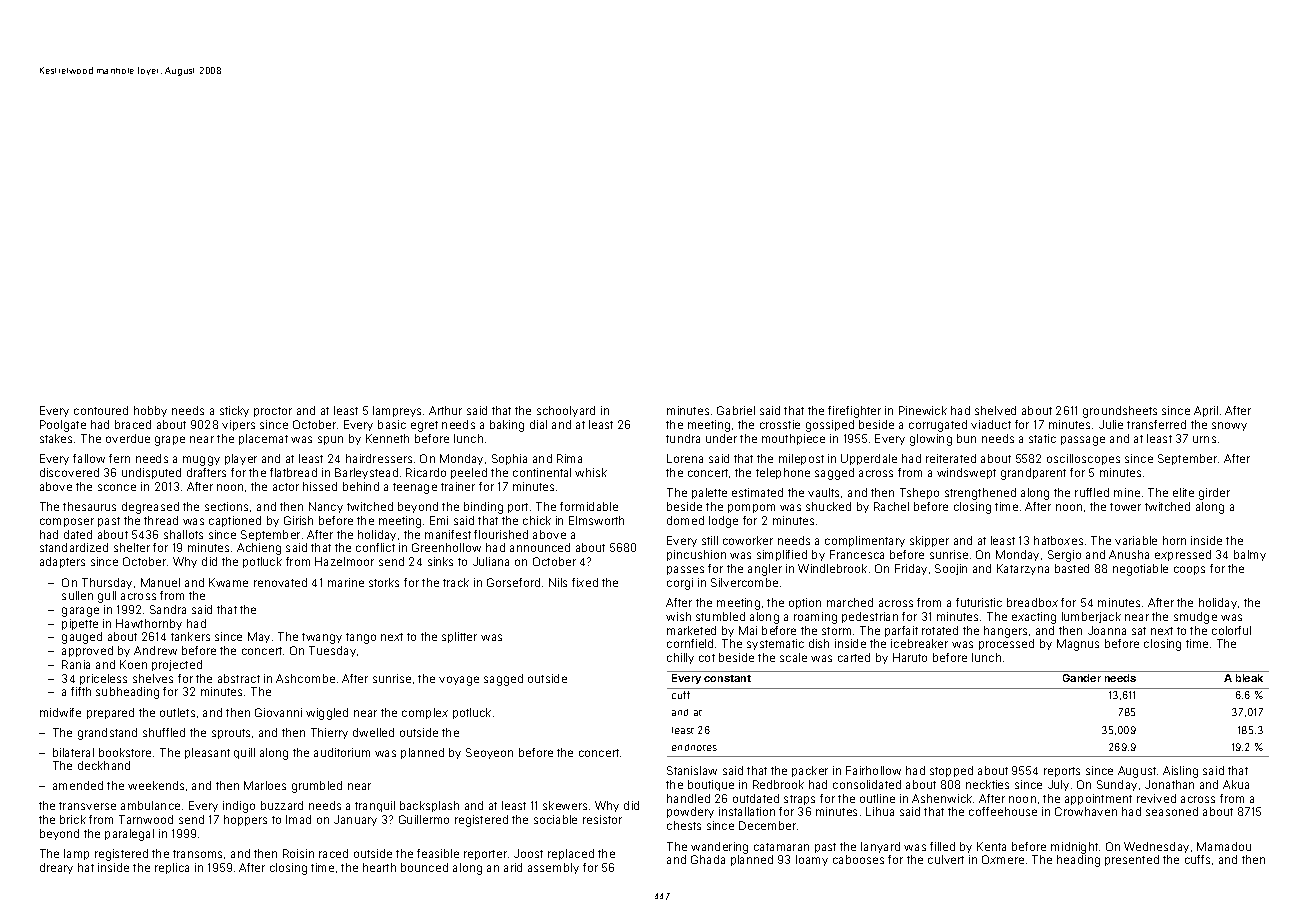 The height and width of the page is (924, 1308). I want to click on Akua, so click(1236, 784).
